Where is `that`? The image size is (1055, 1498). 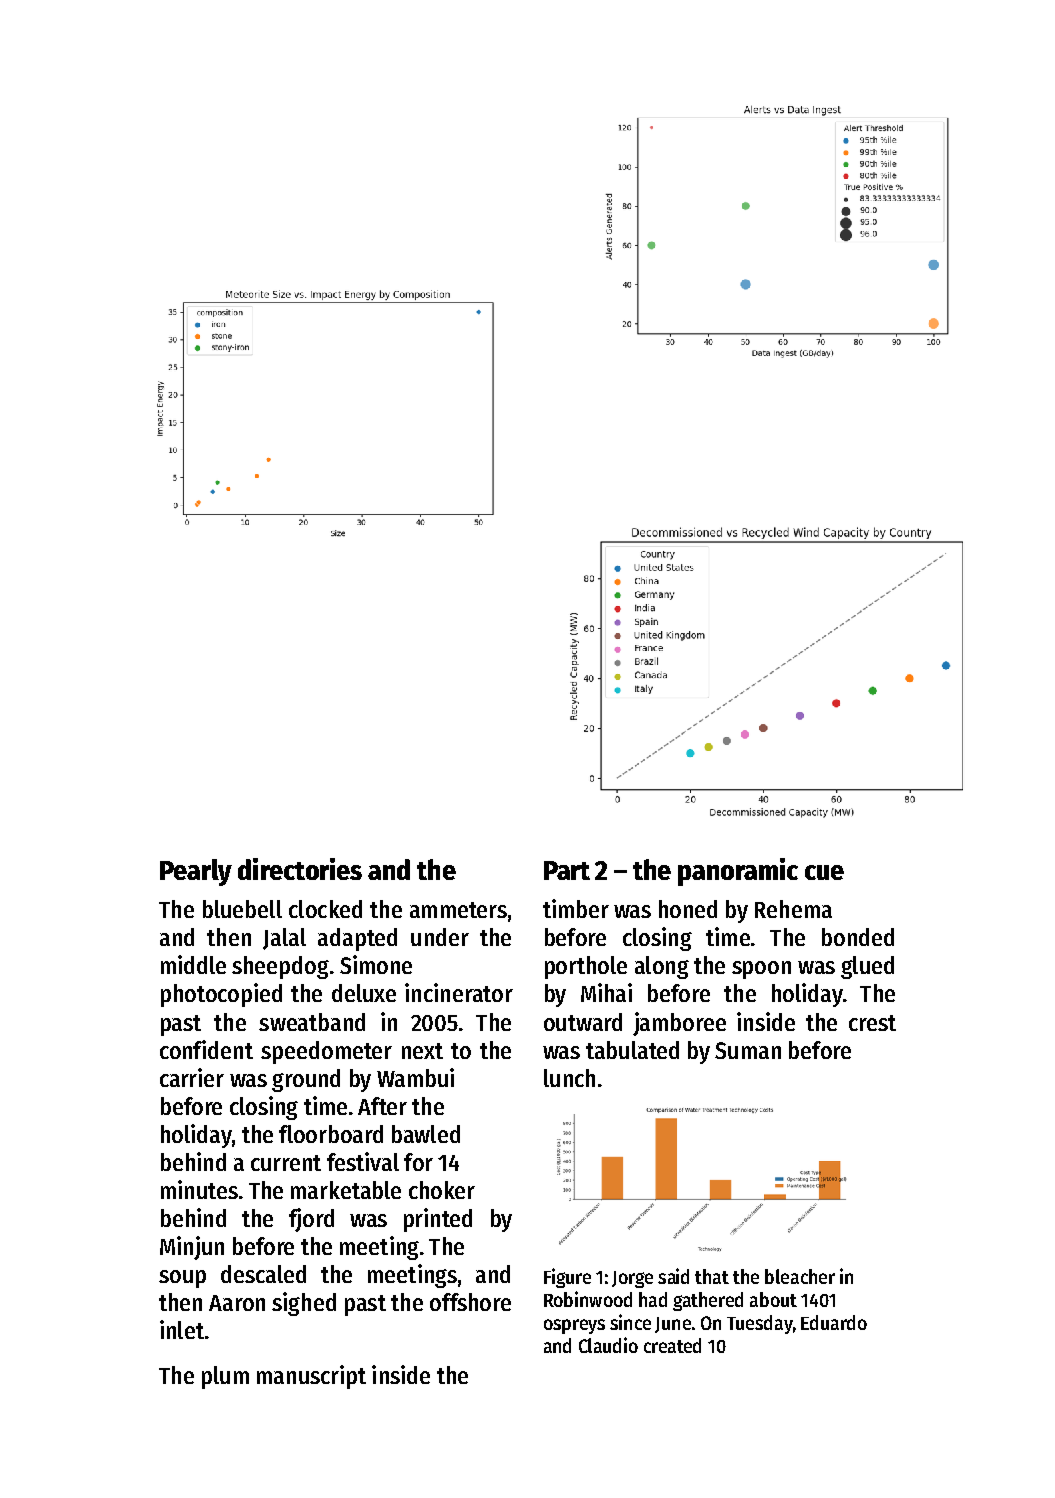
that is located at coordinates (712, 1276).
